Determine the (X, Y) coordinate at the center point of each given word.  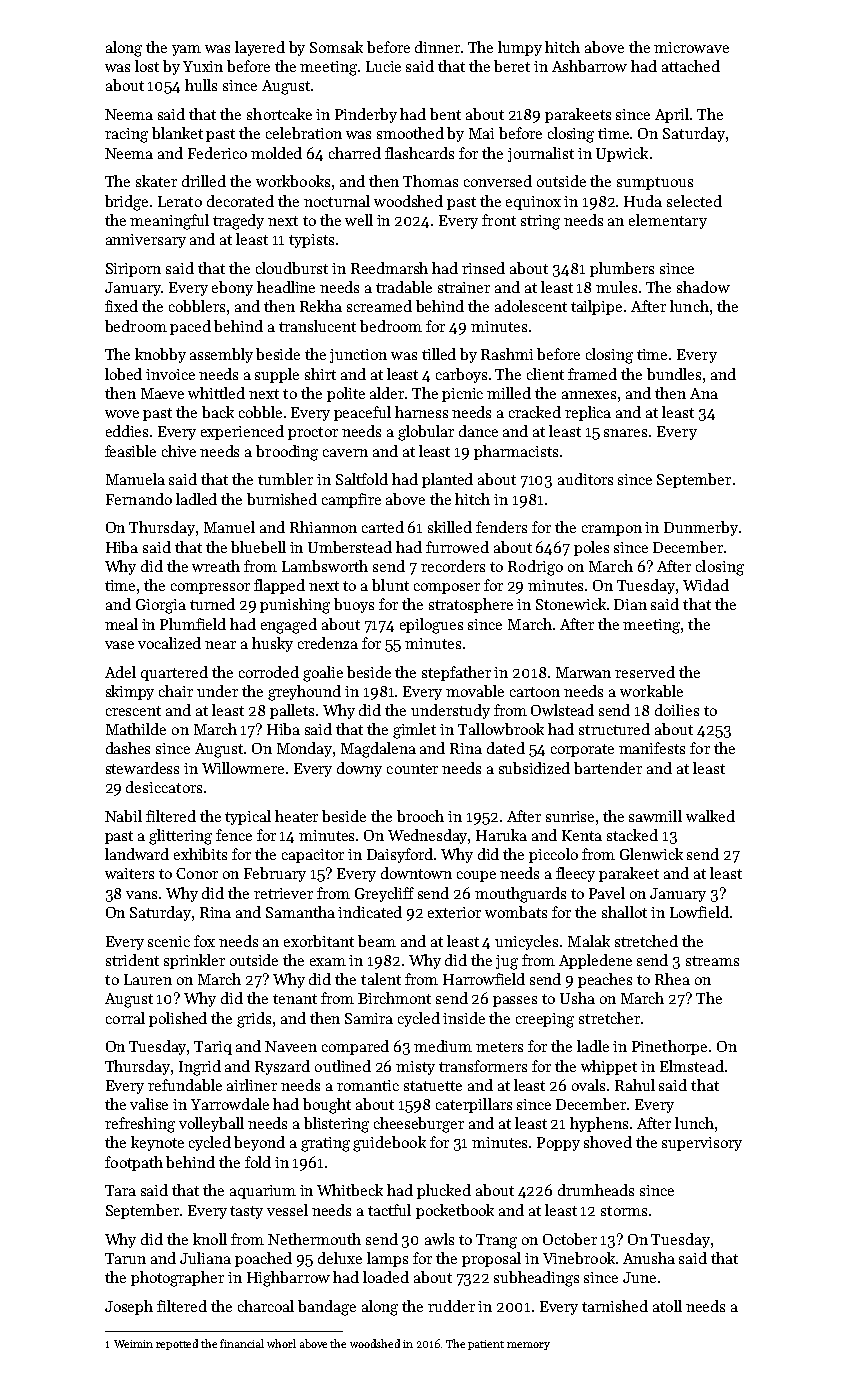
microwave (691, 47)
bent (445, 114)
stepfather (456, 673)
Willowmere (243, 768)
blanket (177, 133)
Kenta (582, 835)
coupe (476, 876)
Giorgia (161, 606)
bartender (608, 768)
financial (242, 1343)
